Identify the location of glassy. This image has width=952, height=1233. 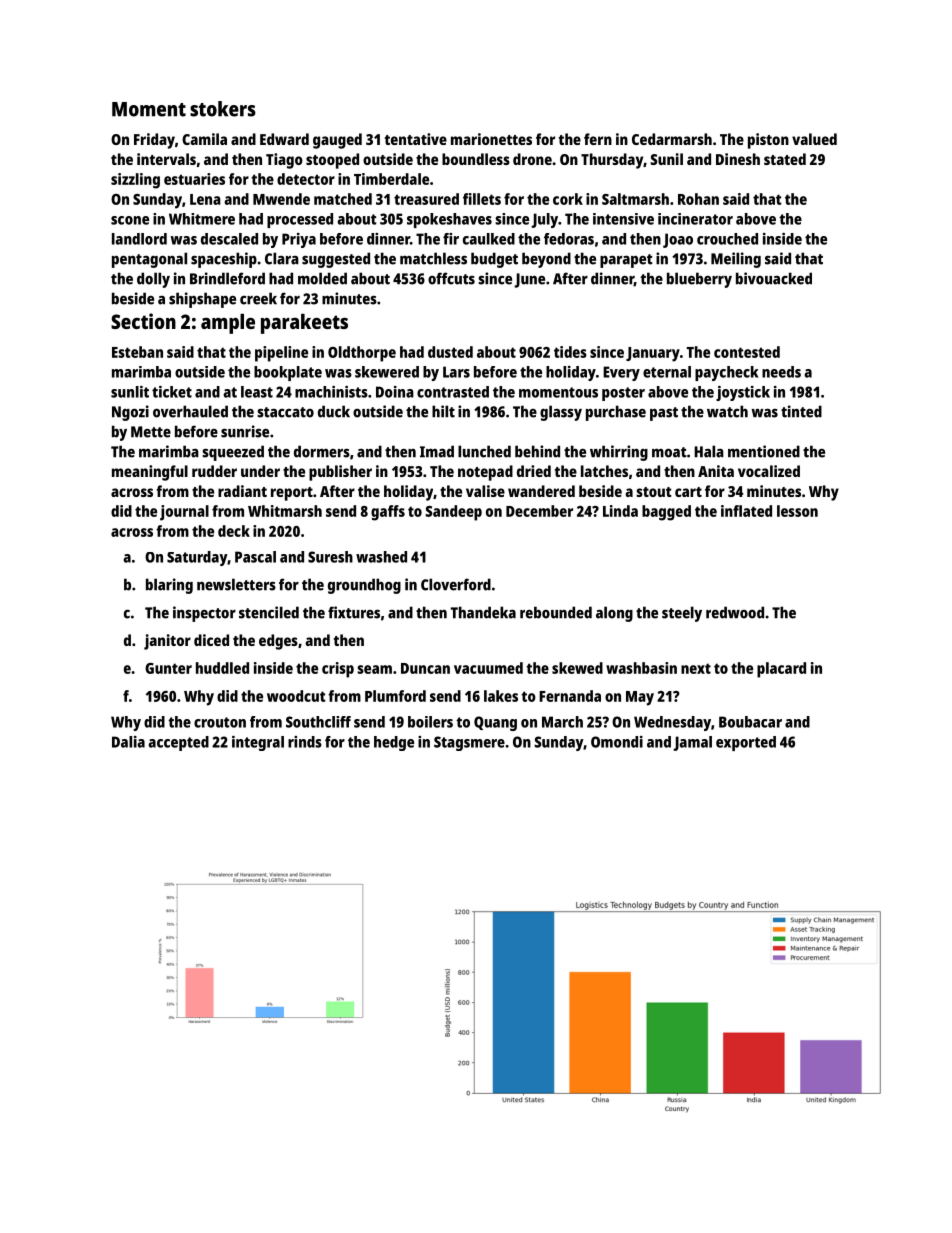
(561, 413).
